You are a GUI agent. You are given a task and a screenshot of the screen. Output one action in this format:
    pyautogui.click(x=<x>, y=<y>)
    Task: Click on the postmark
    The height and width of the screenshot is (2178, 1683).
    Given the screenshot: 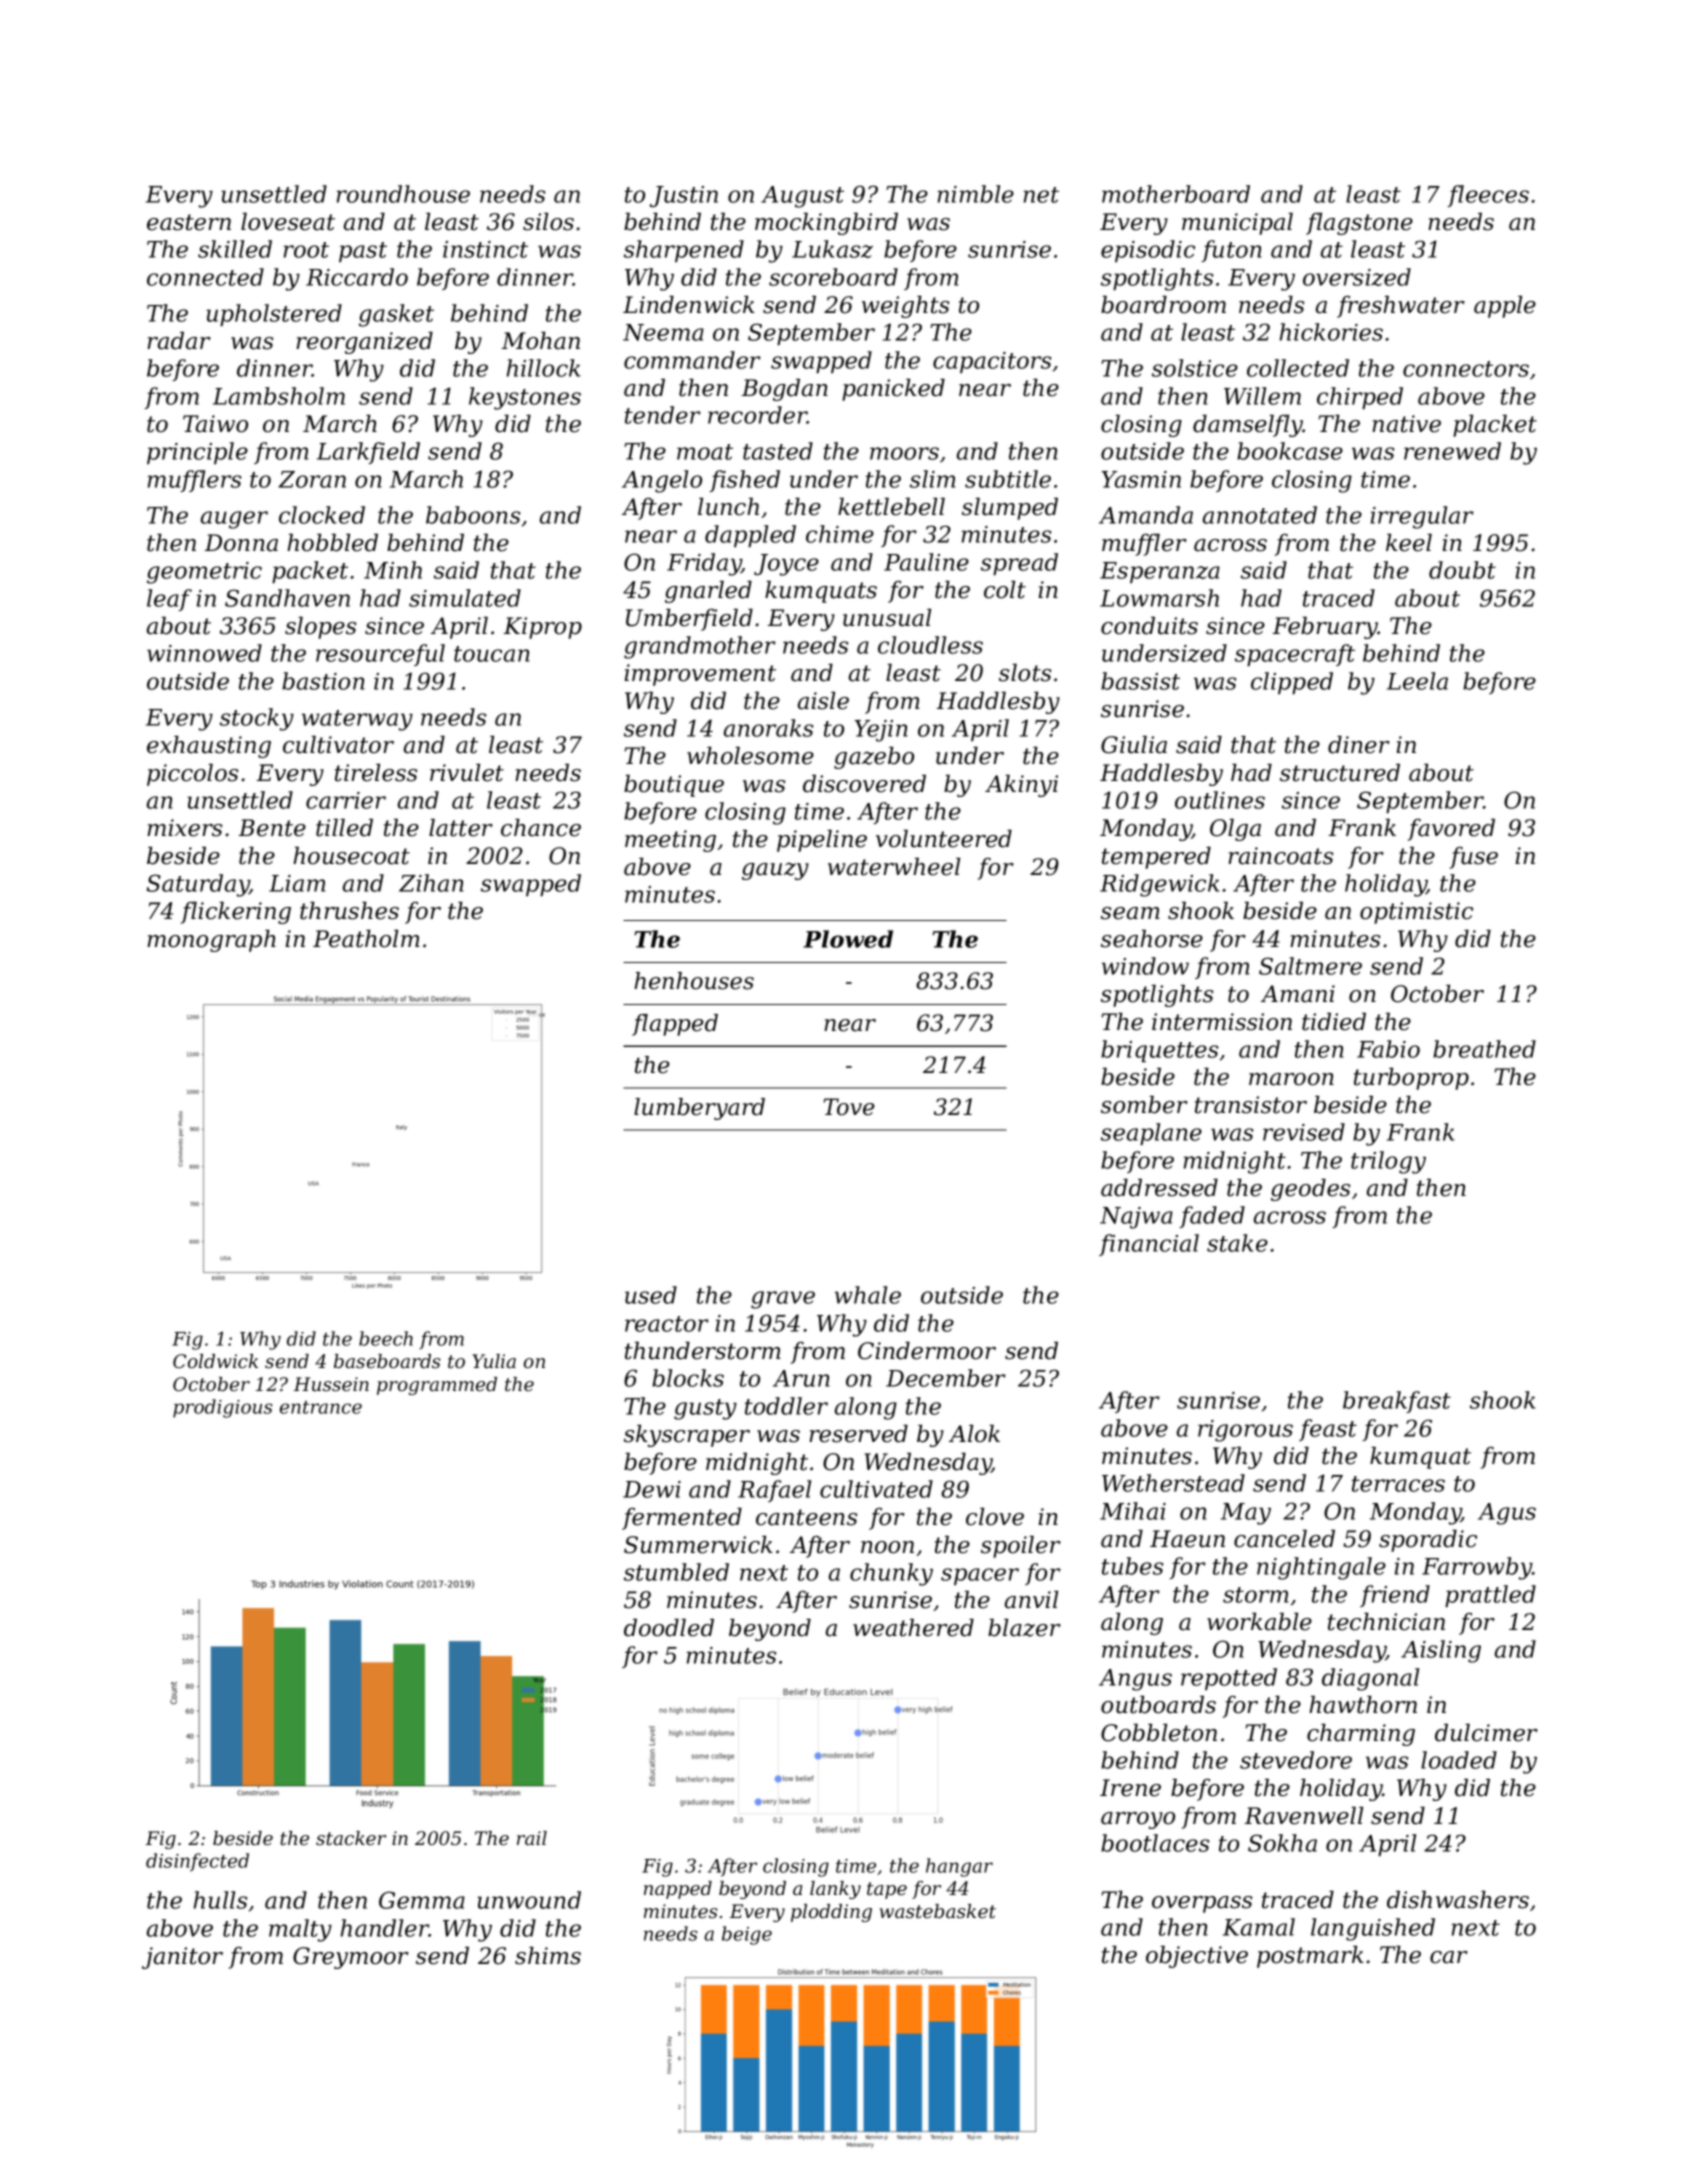 What is the action you would take?
    pyautogui.click(x=1310, y=1957)
